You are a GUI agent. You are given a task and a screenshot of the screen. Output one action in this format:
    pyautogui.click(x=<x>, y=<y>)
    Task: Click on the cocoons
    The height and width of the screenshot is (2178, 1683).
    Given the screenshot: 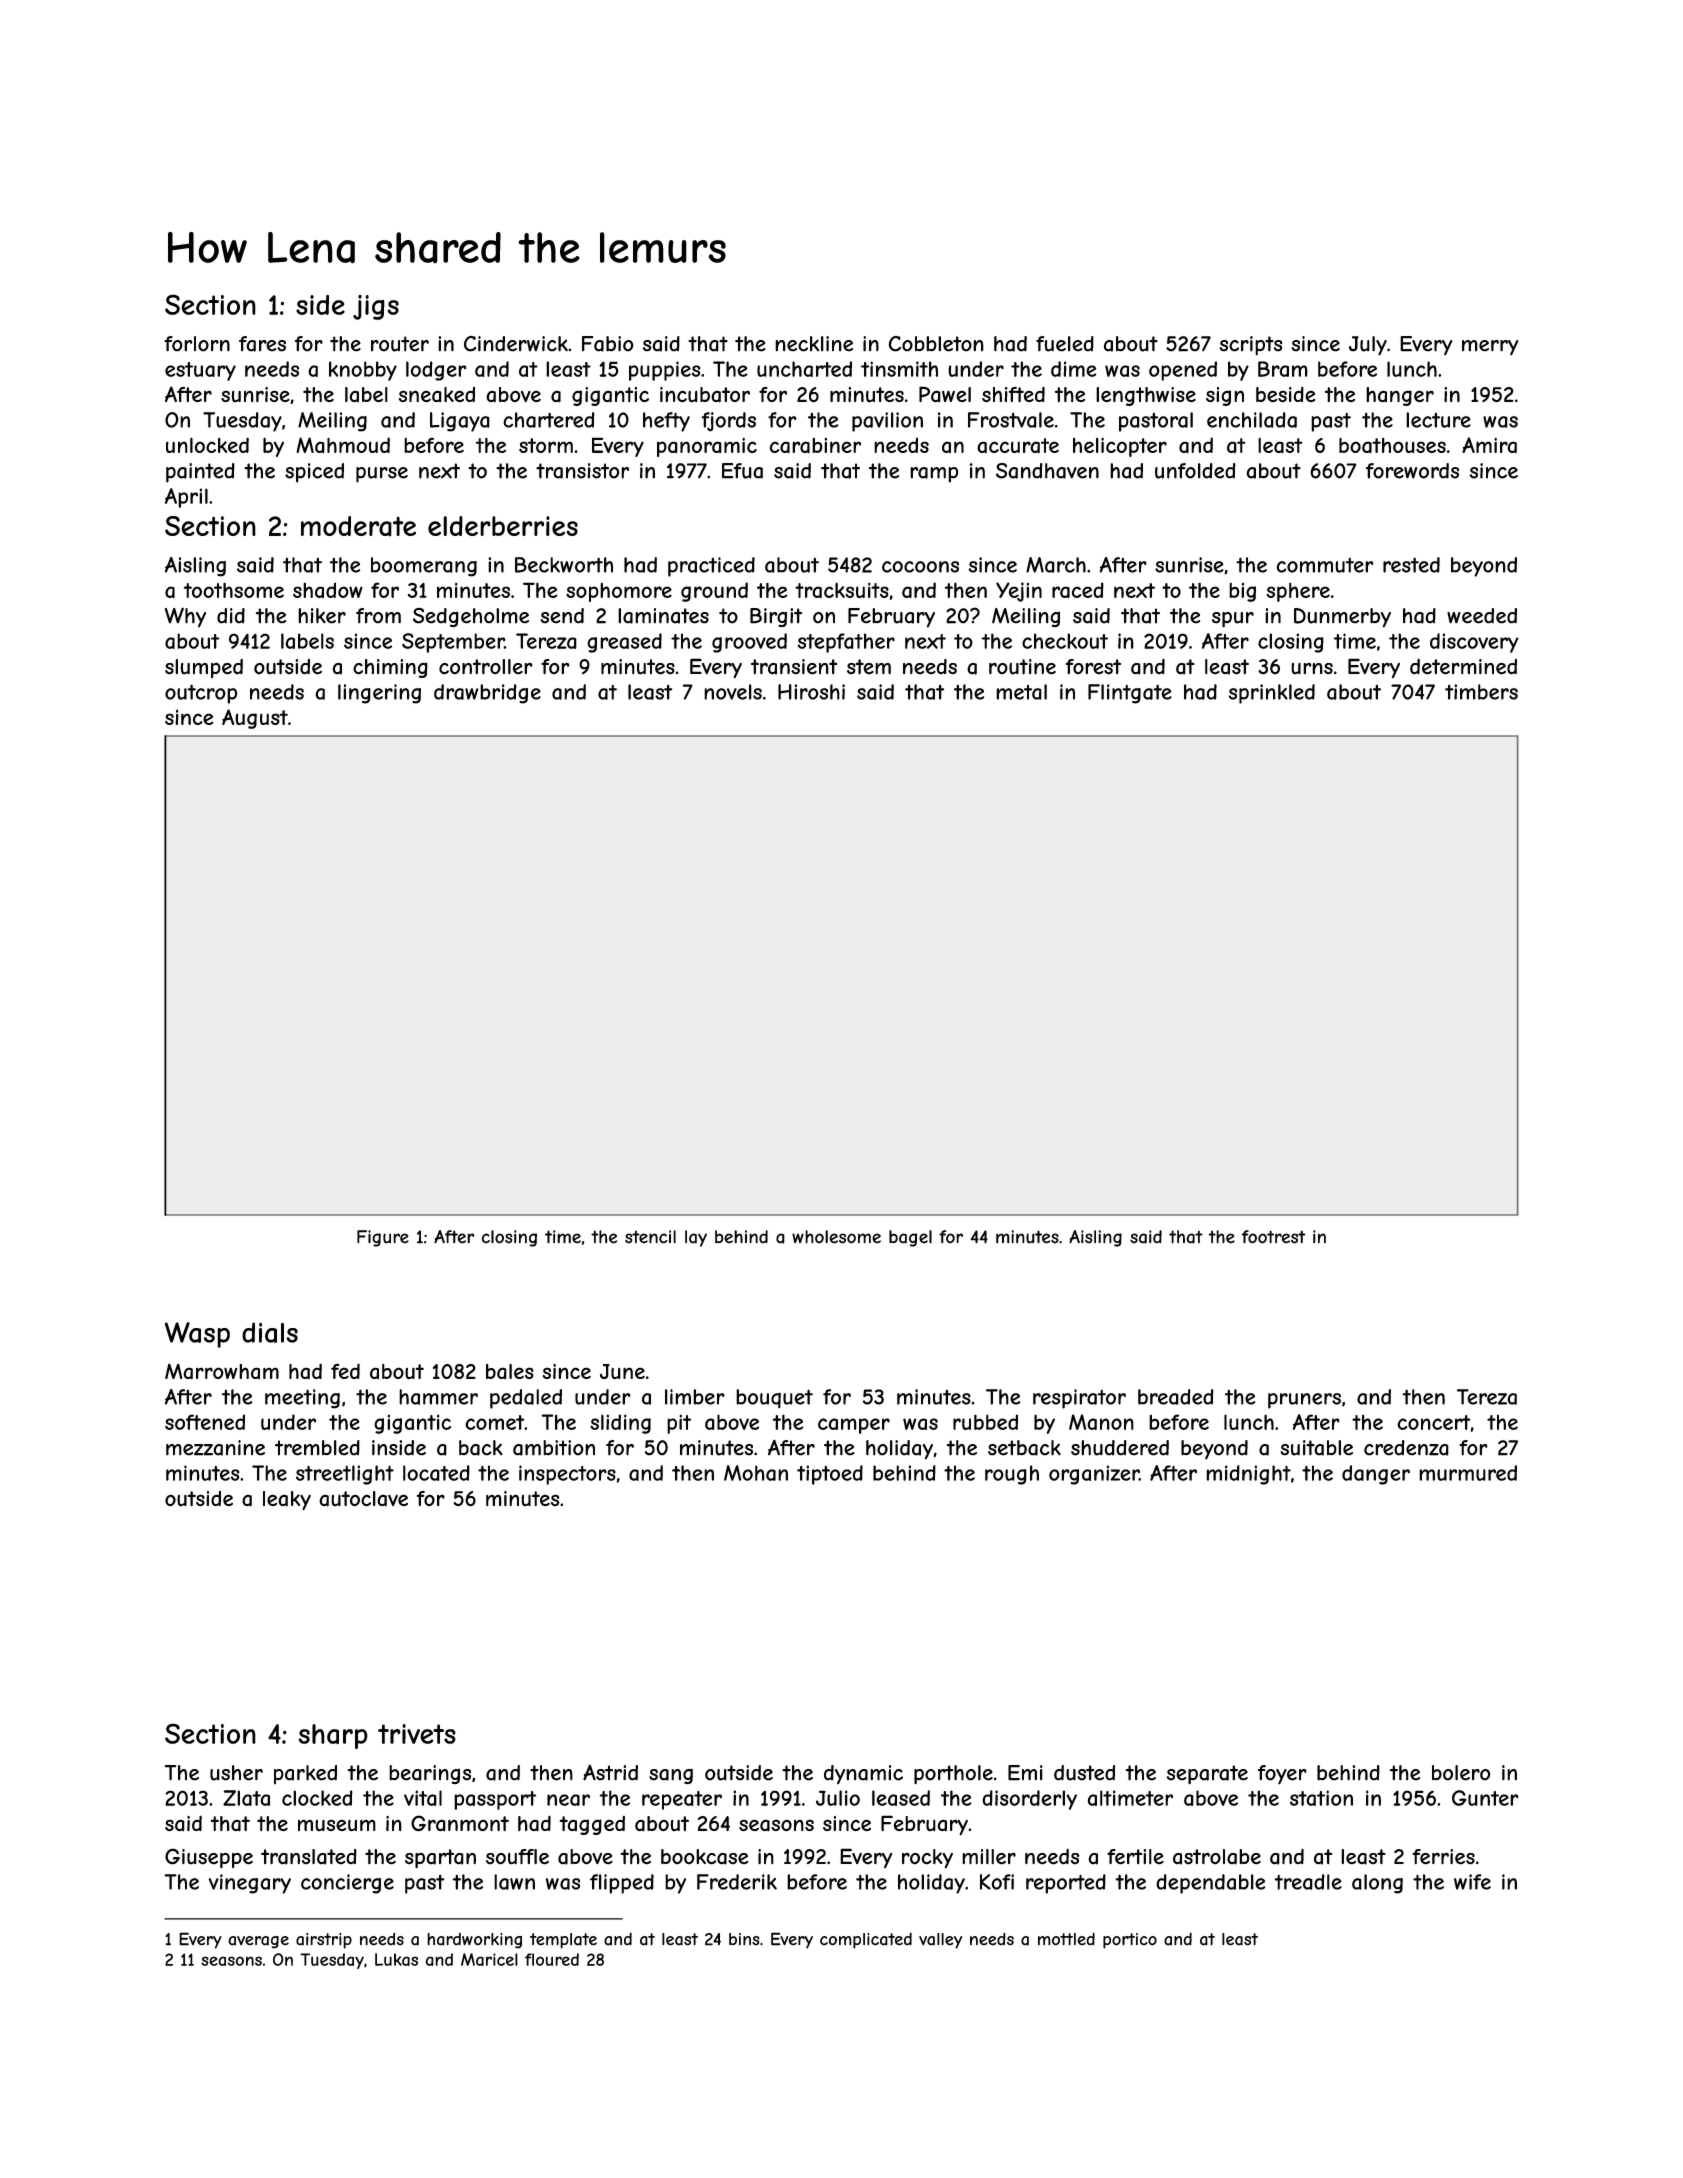 What is the action you would take?
    pyautogui.click(x=920, y=567)
